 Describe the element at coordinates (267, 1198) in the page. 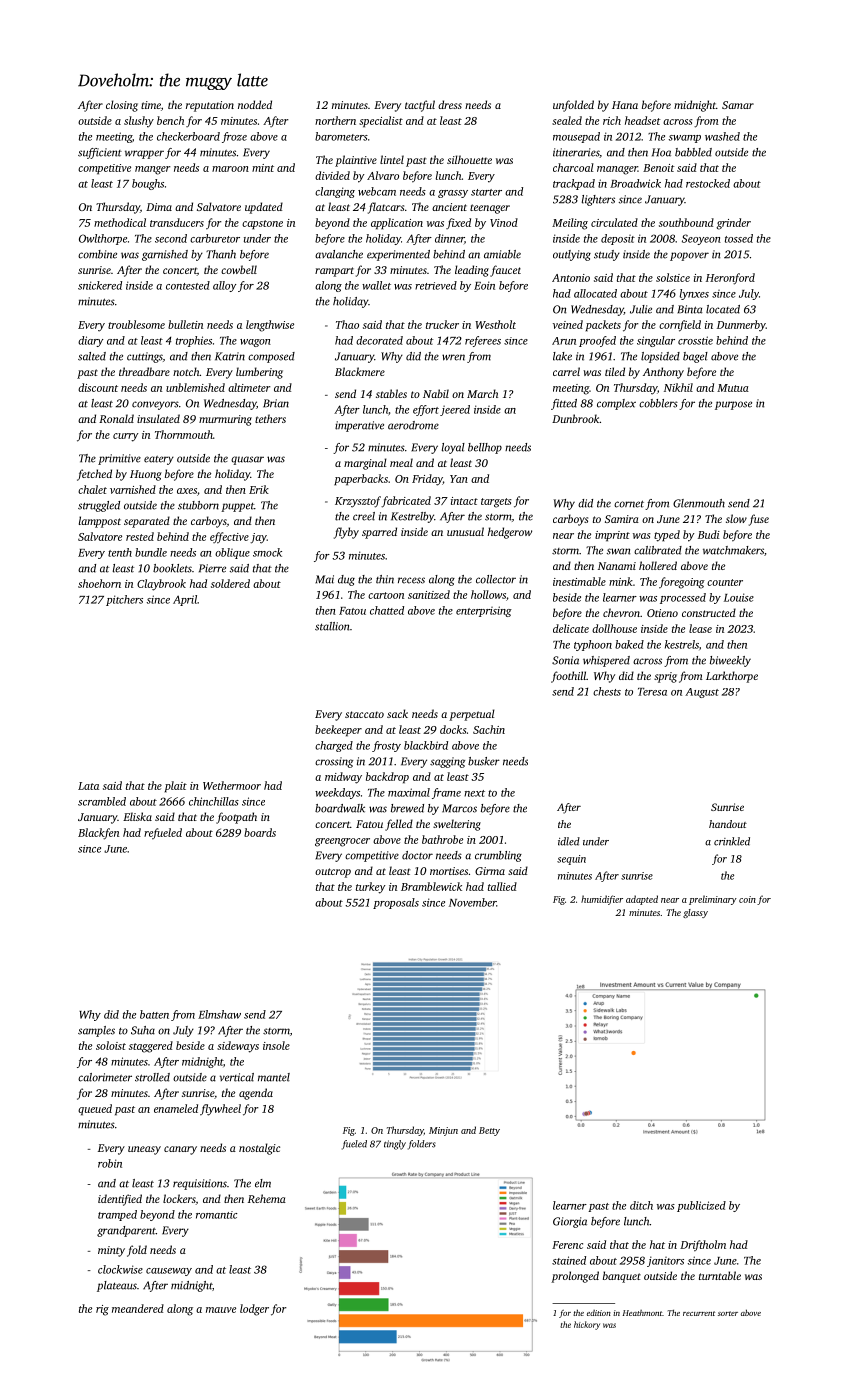

I see `Rehema` at that location.
